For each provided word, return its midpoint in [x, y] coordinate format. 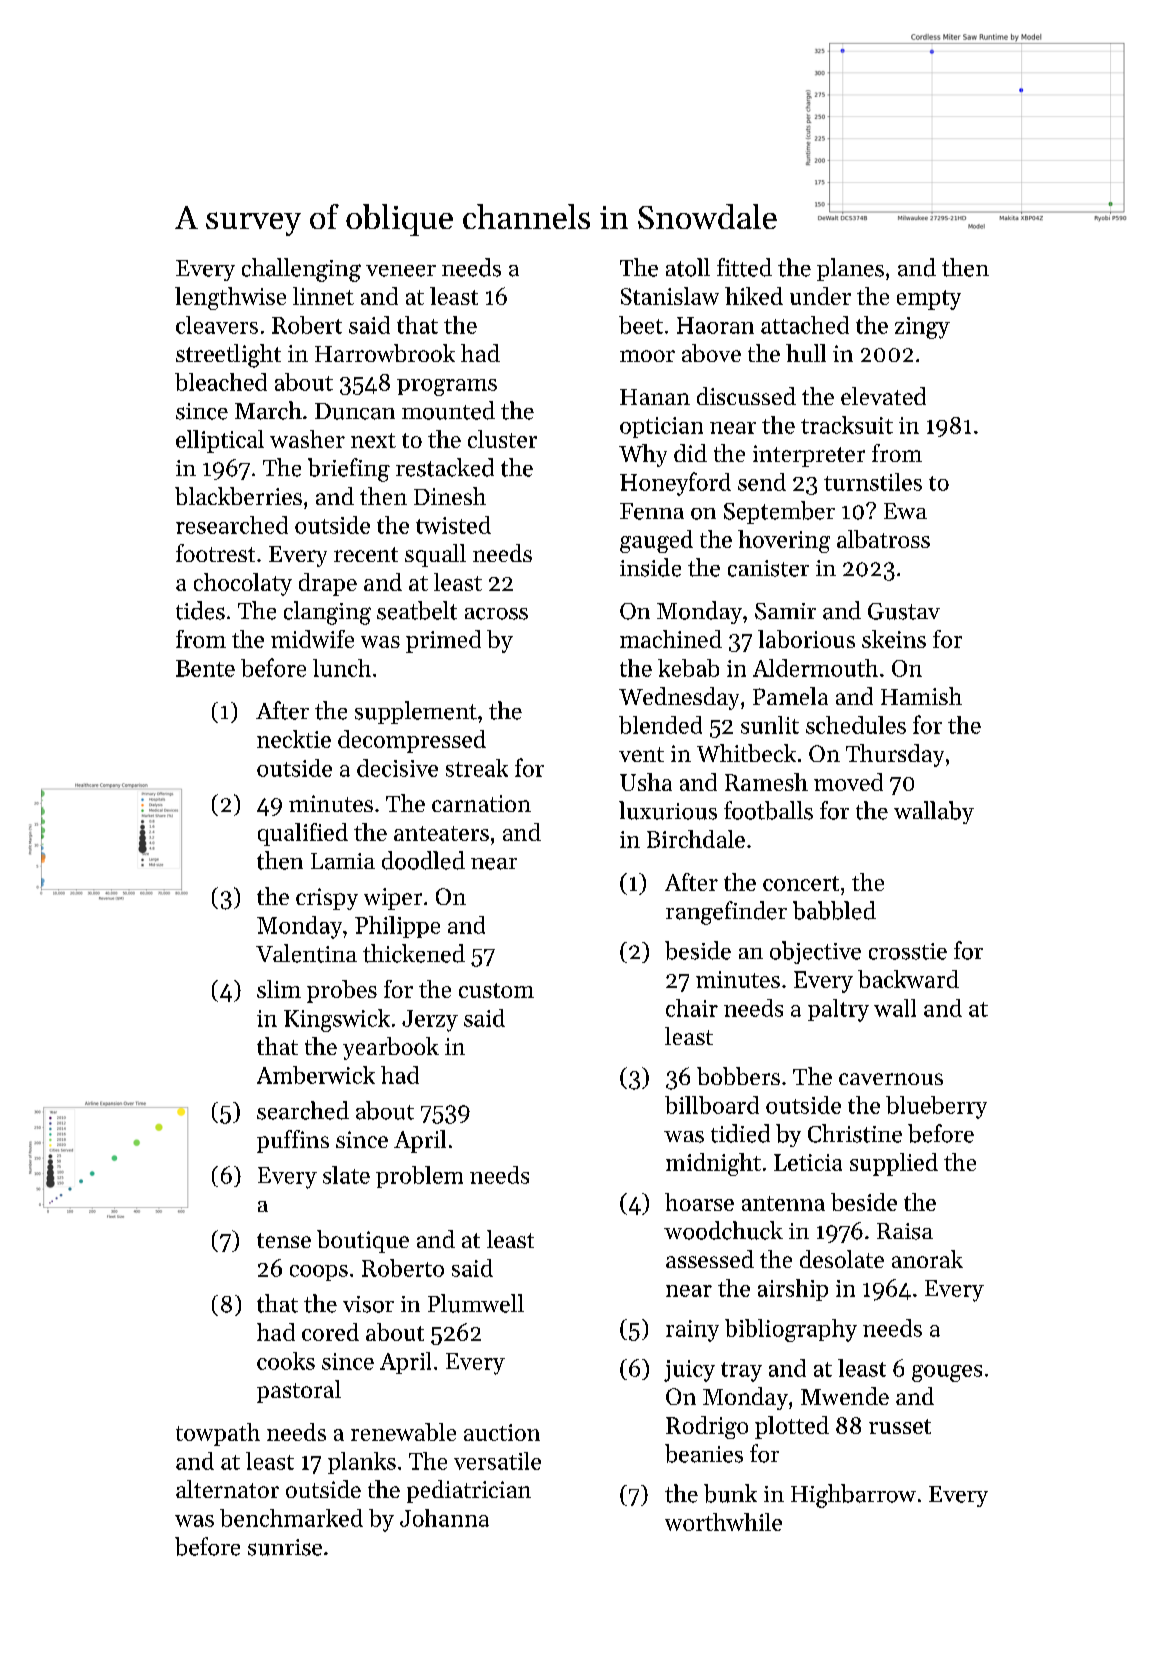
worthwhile [723, 1522]
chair [692, 1008]
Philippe [397, 927]
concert [801, 883]
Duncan [355, 411]
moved [848, 782]
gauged [656, 541]
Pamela [790, 696]
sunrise [285, 1547]
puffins [293, 1141]
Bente [205, 668]
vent [641, 754]
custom [496, 990]
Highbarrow [853, 1496]
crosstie [908, 951]
